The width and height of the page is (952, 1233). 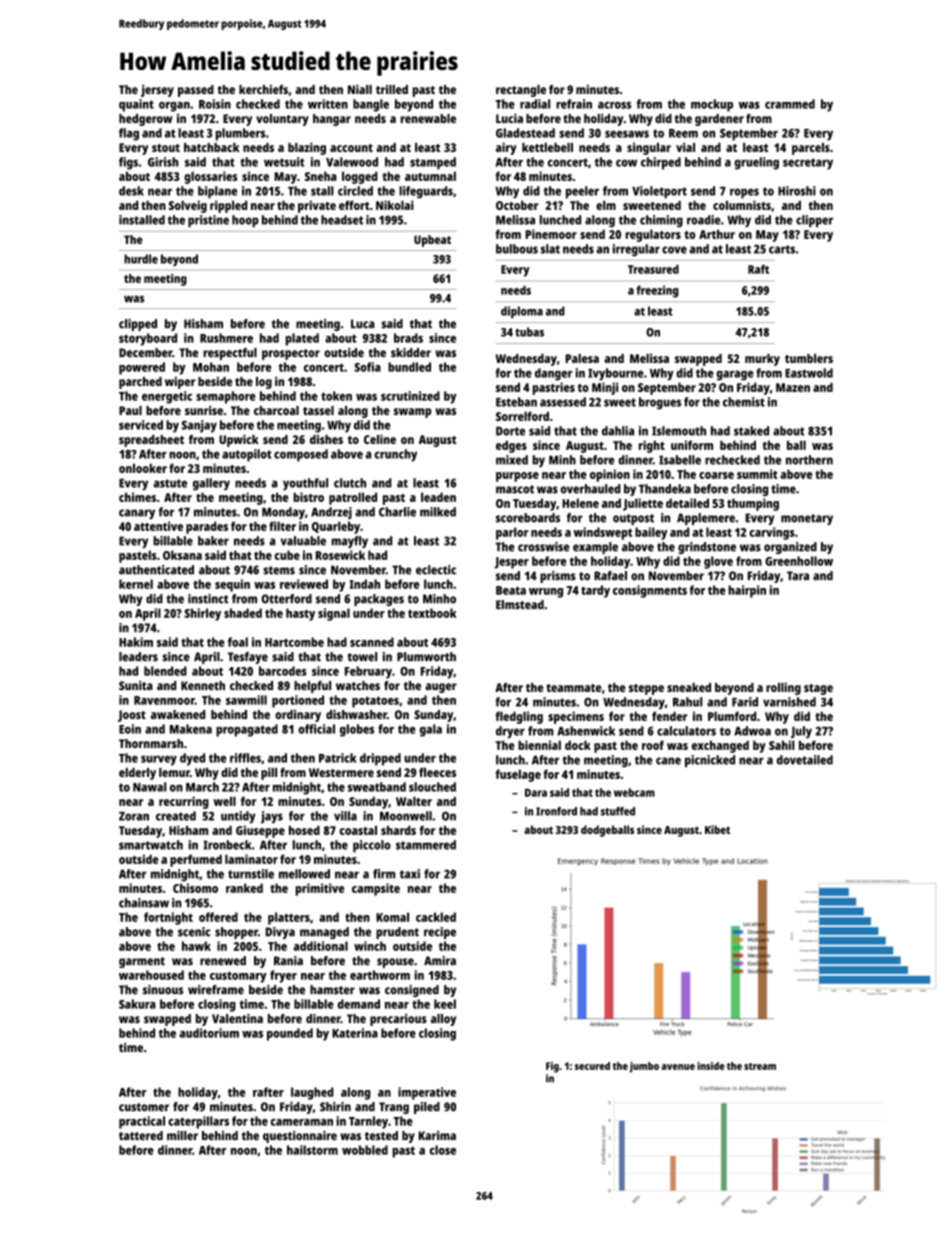 I want to click on Luca, so click(x=363, y=324).
